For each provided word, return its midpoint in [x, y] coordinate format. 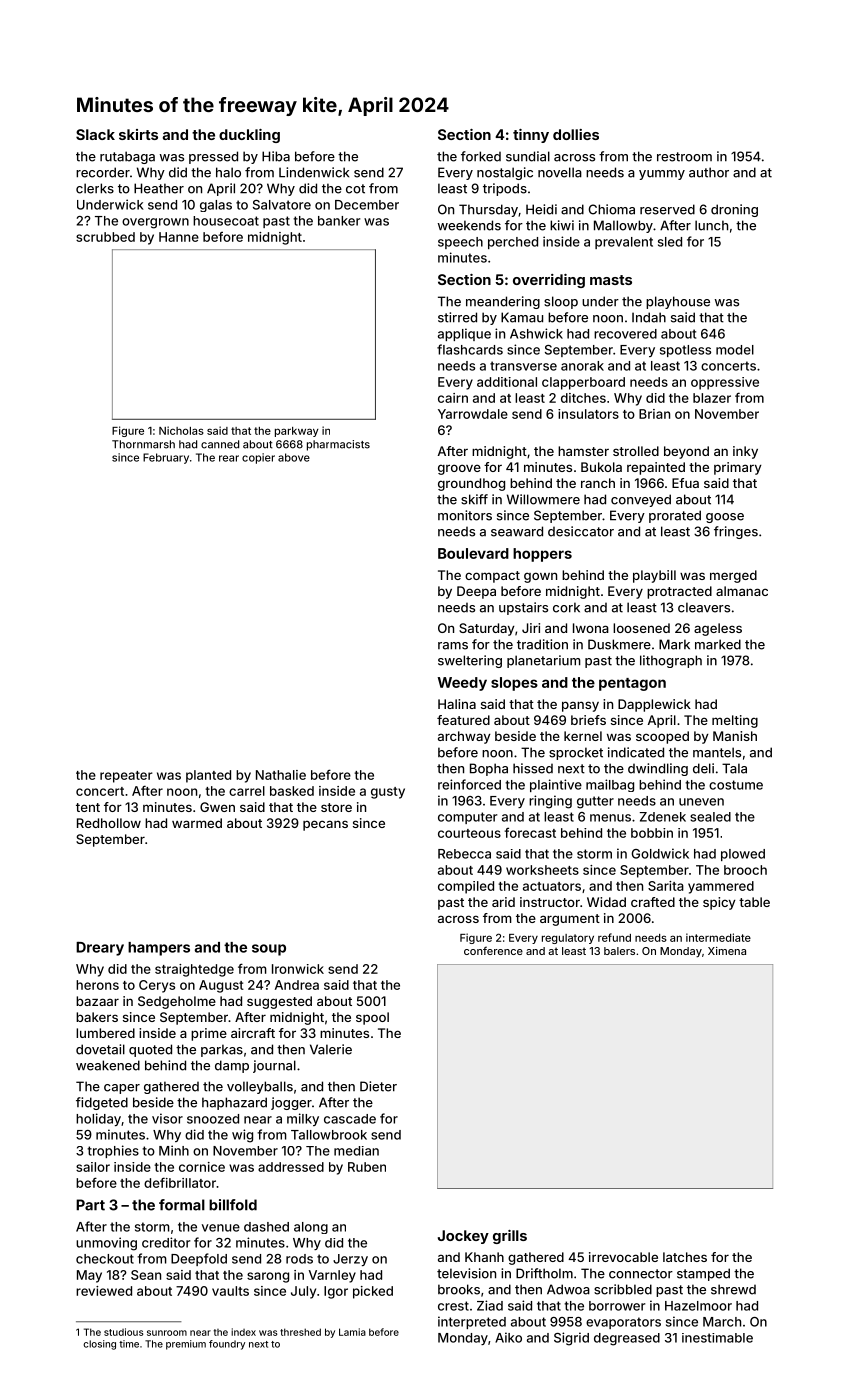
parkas [222, 1050]
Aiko [508, 1337]
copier [258, 458]
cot [355, 189]
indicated [636, 752]
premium [186, 1345]
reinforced [469, 784]
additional [507, 382]
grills [510, 1237]
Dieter [378, 1086]
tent [88, 807]
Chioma [611, 209]
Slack [95, 134]
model [735, 350]
